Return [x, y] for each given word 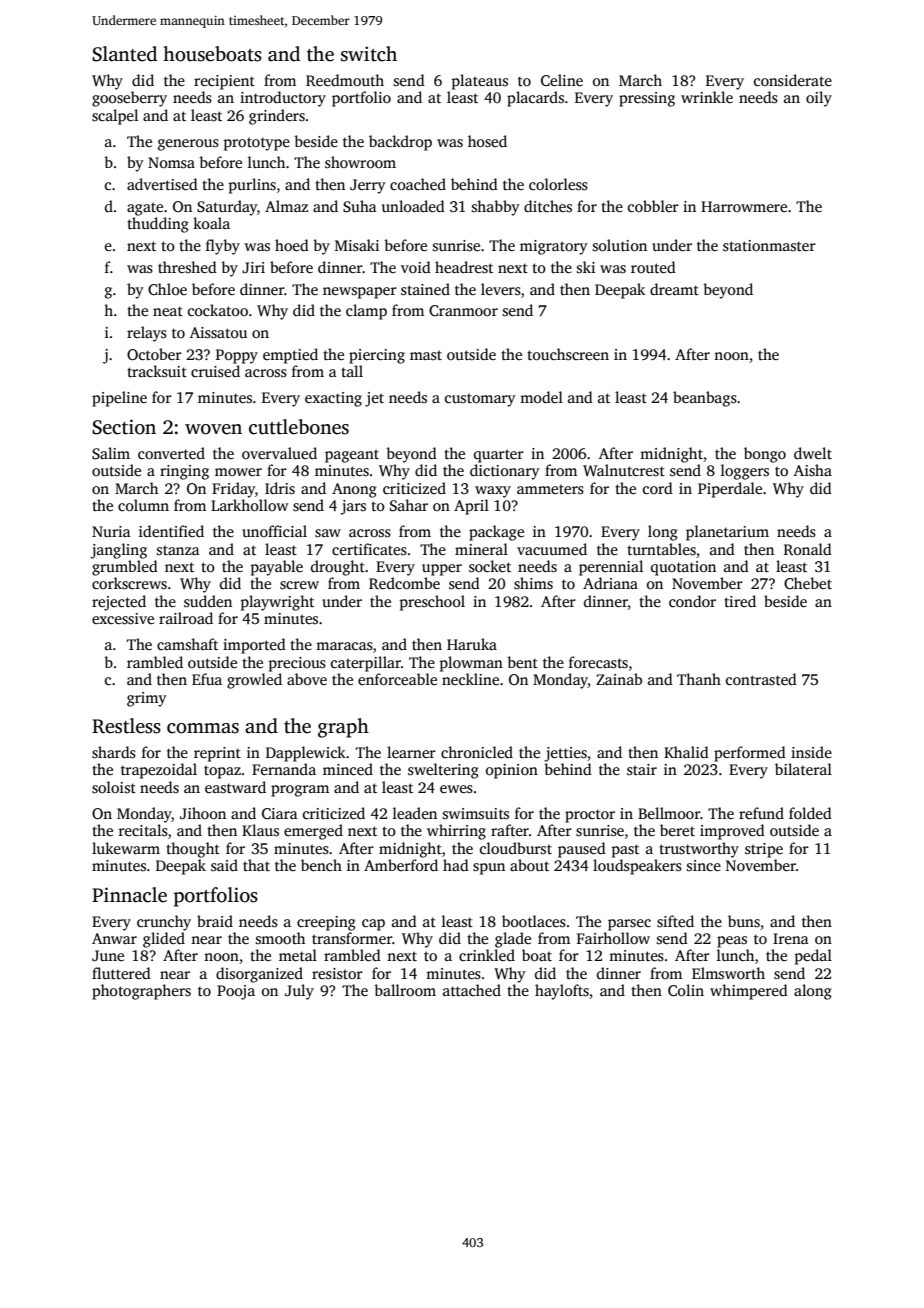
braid [215, 921]
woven [213, 429]
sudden [208, 601]
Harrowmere [744, 206]
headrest [464, 267]
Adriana [610, 583]
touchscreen [568, 354]
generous [188, 145]
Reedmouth [345, 80]
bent [522, 662]
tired [740, 601]
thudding [158, 225]
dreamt [674, 289]
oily [819, 99]
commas [203, 728]
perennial [611, 568]
